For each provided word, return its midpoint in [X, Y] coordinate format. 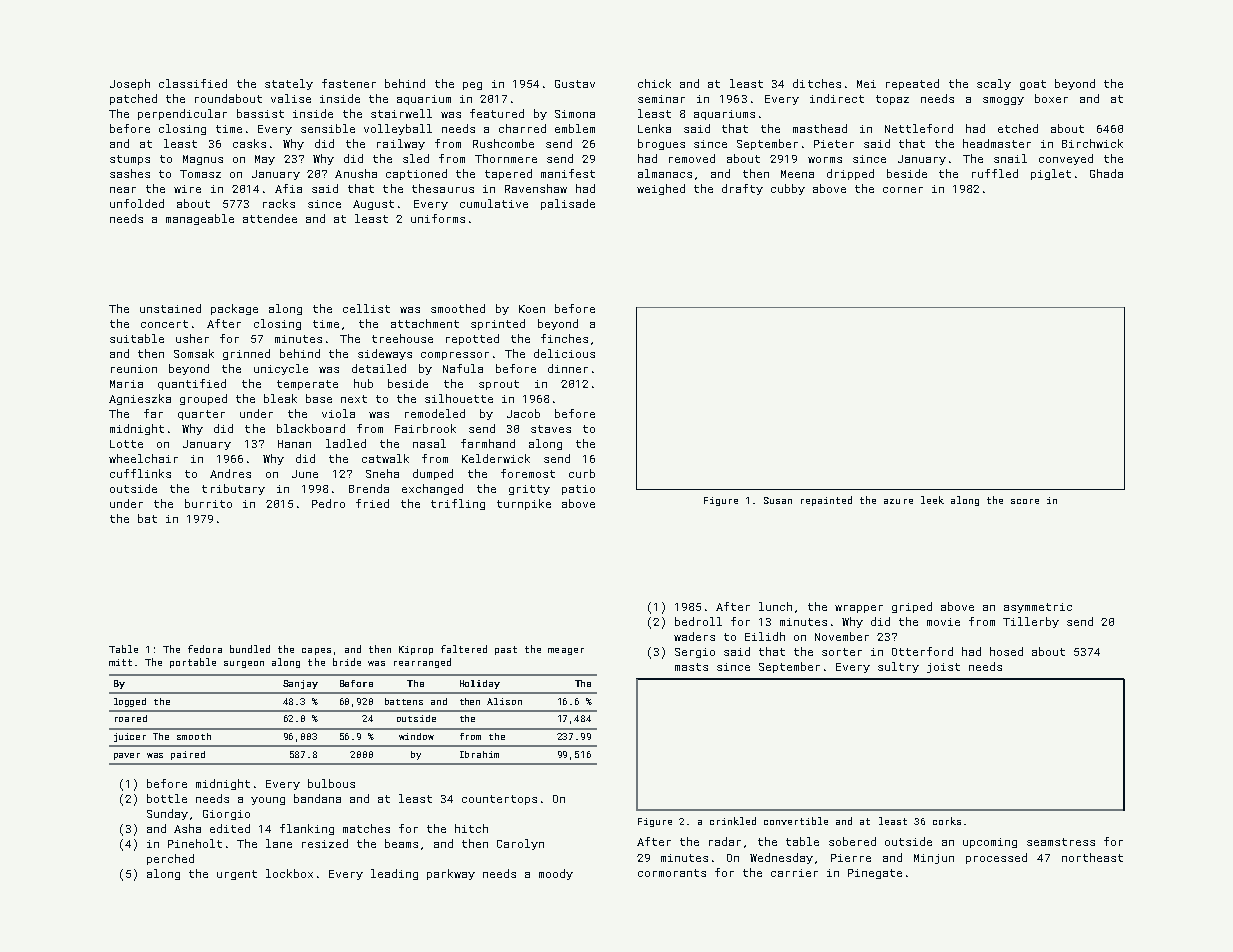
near [123, 190]
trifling [458, 504]
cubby [788, 189]
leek [932, 500]
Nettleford [919, 128]
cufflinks [140, 473]
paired [188, 755]
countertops [499, 800]
